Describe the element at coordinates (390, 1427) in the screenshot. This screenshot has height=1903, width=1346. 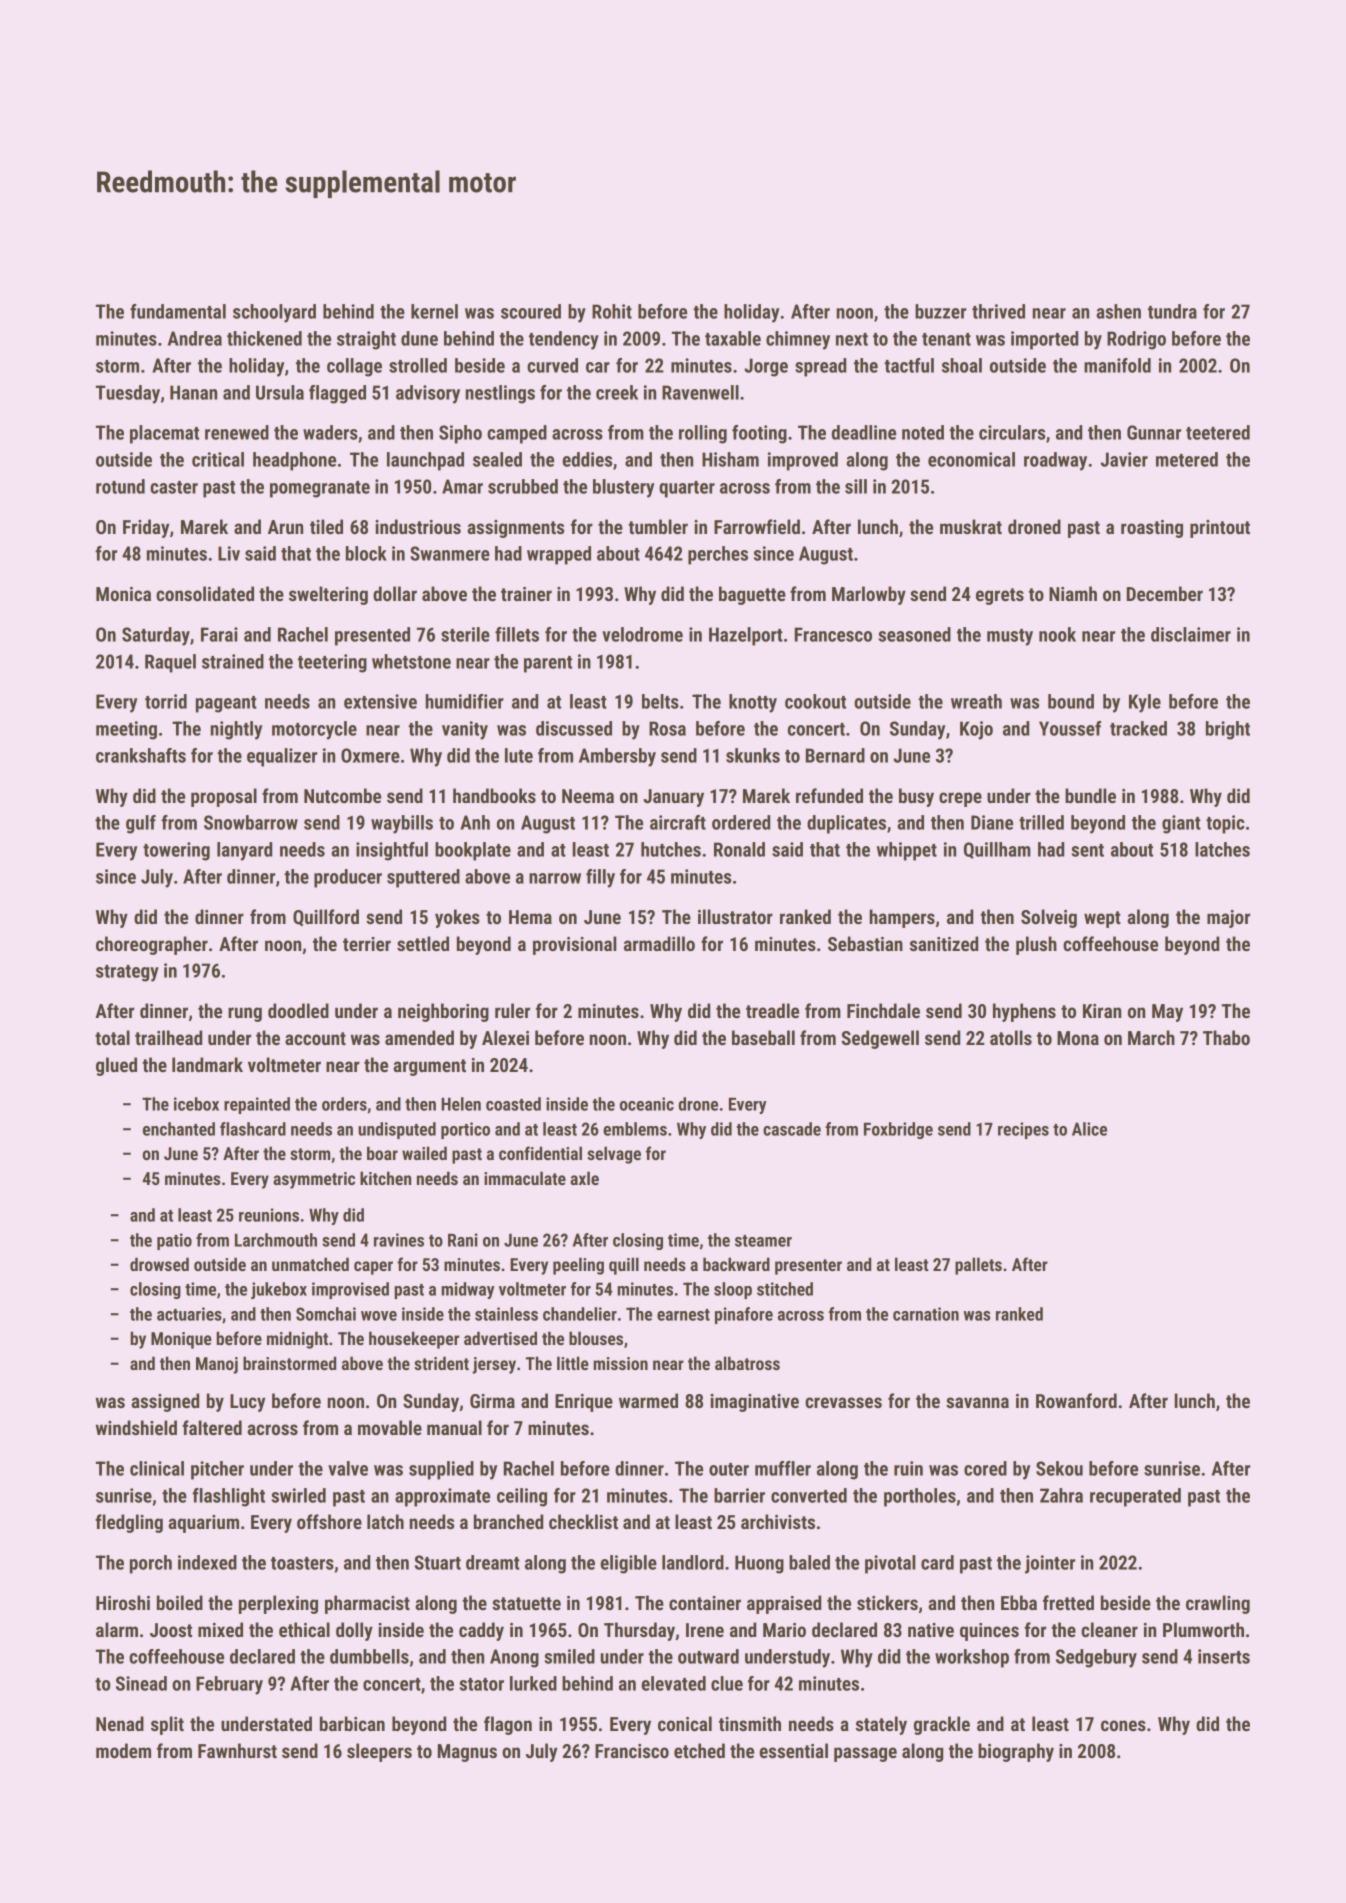
I see `movable` at that location.
